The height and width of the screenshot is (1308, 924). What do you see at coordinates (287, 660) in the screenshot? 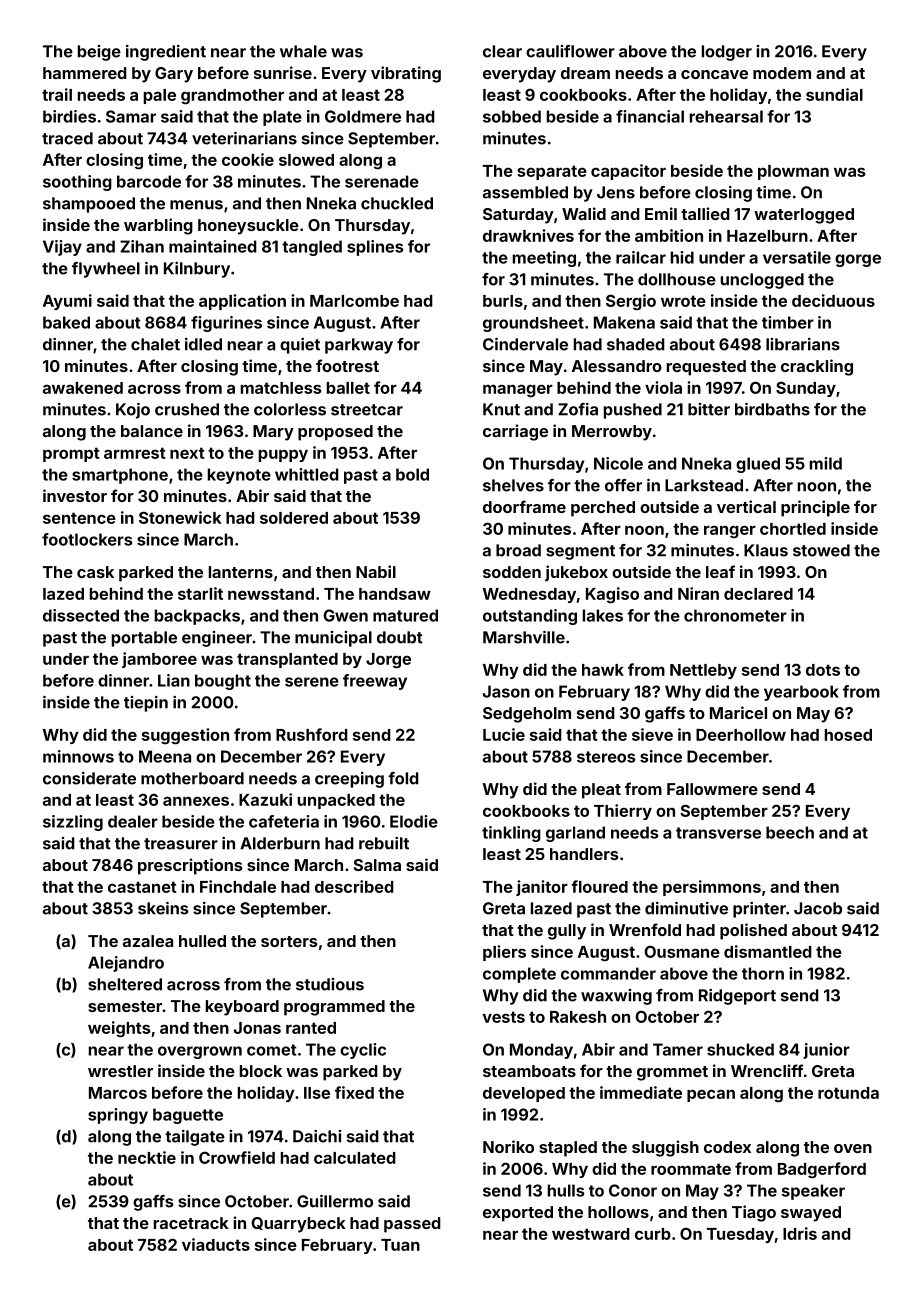
I see `transplanted` at bounding box center [287, 660].
